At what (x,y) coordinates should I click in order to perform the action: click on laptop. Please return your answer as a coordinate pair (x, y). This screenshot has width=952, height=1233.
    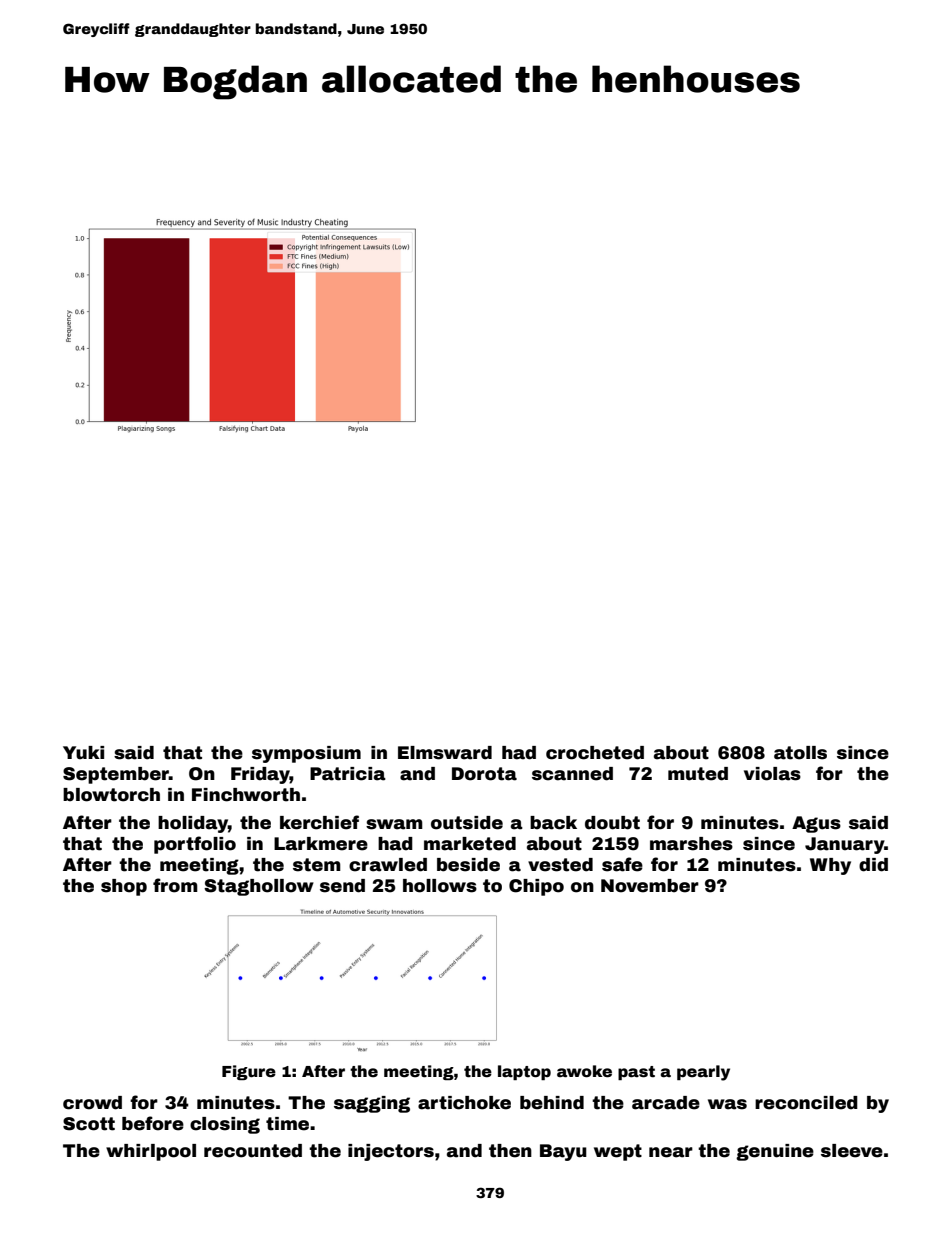
    Looking at the image, I should click on (524, 1072).
